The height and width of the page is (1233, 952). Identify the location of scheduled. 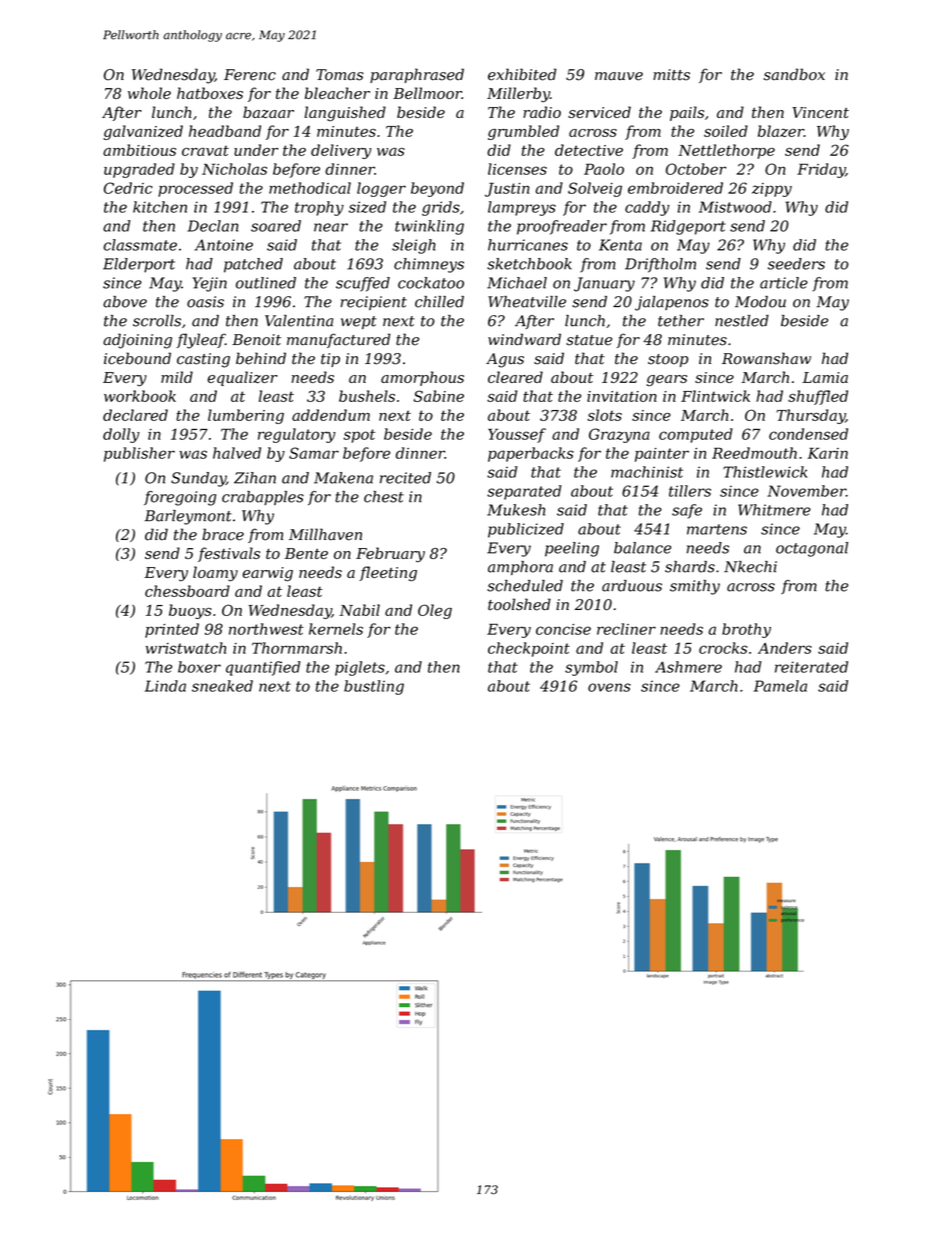
(525, 586).
